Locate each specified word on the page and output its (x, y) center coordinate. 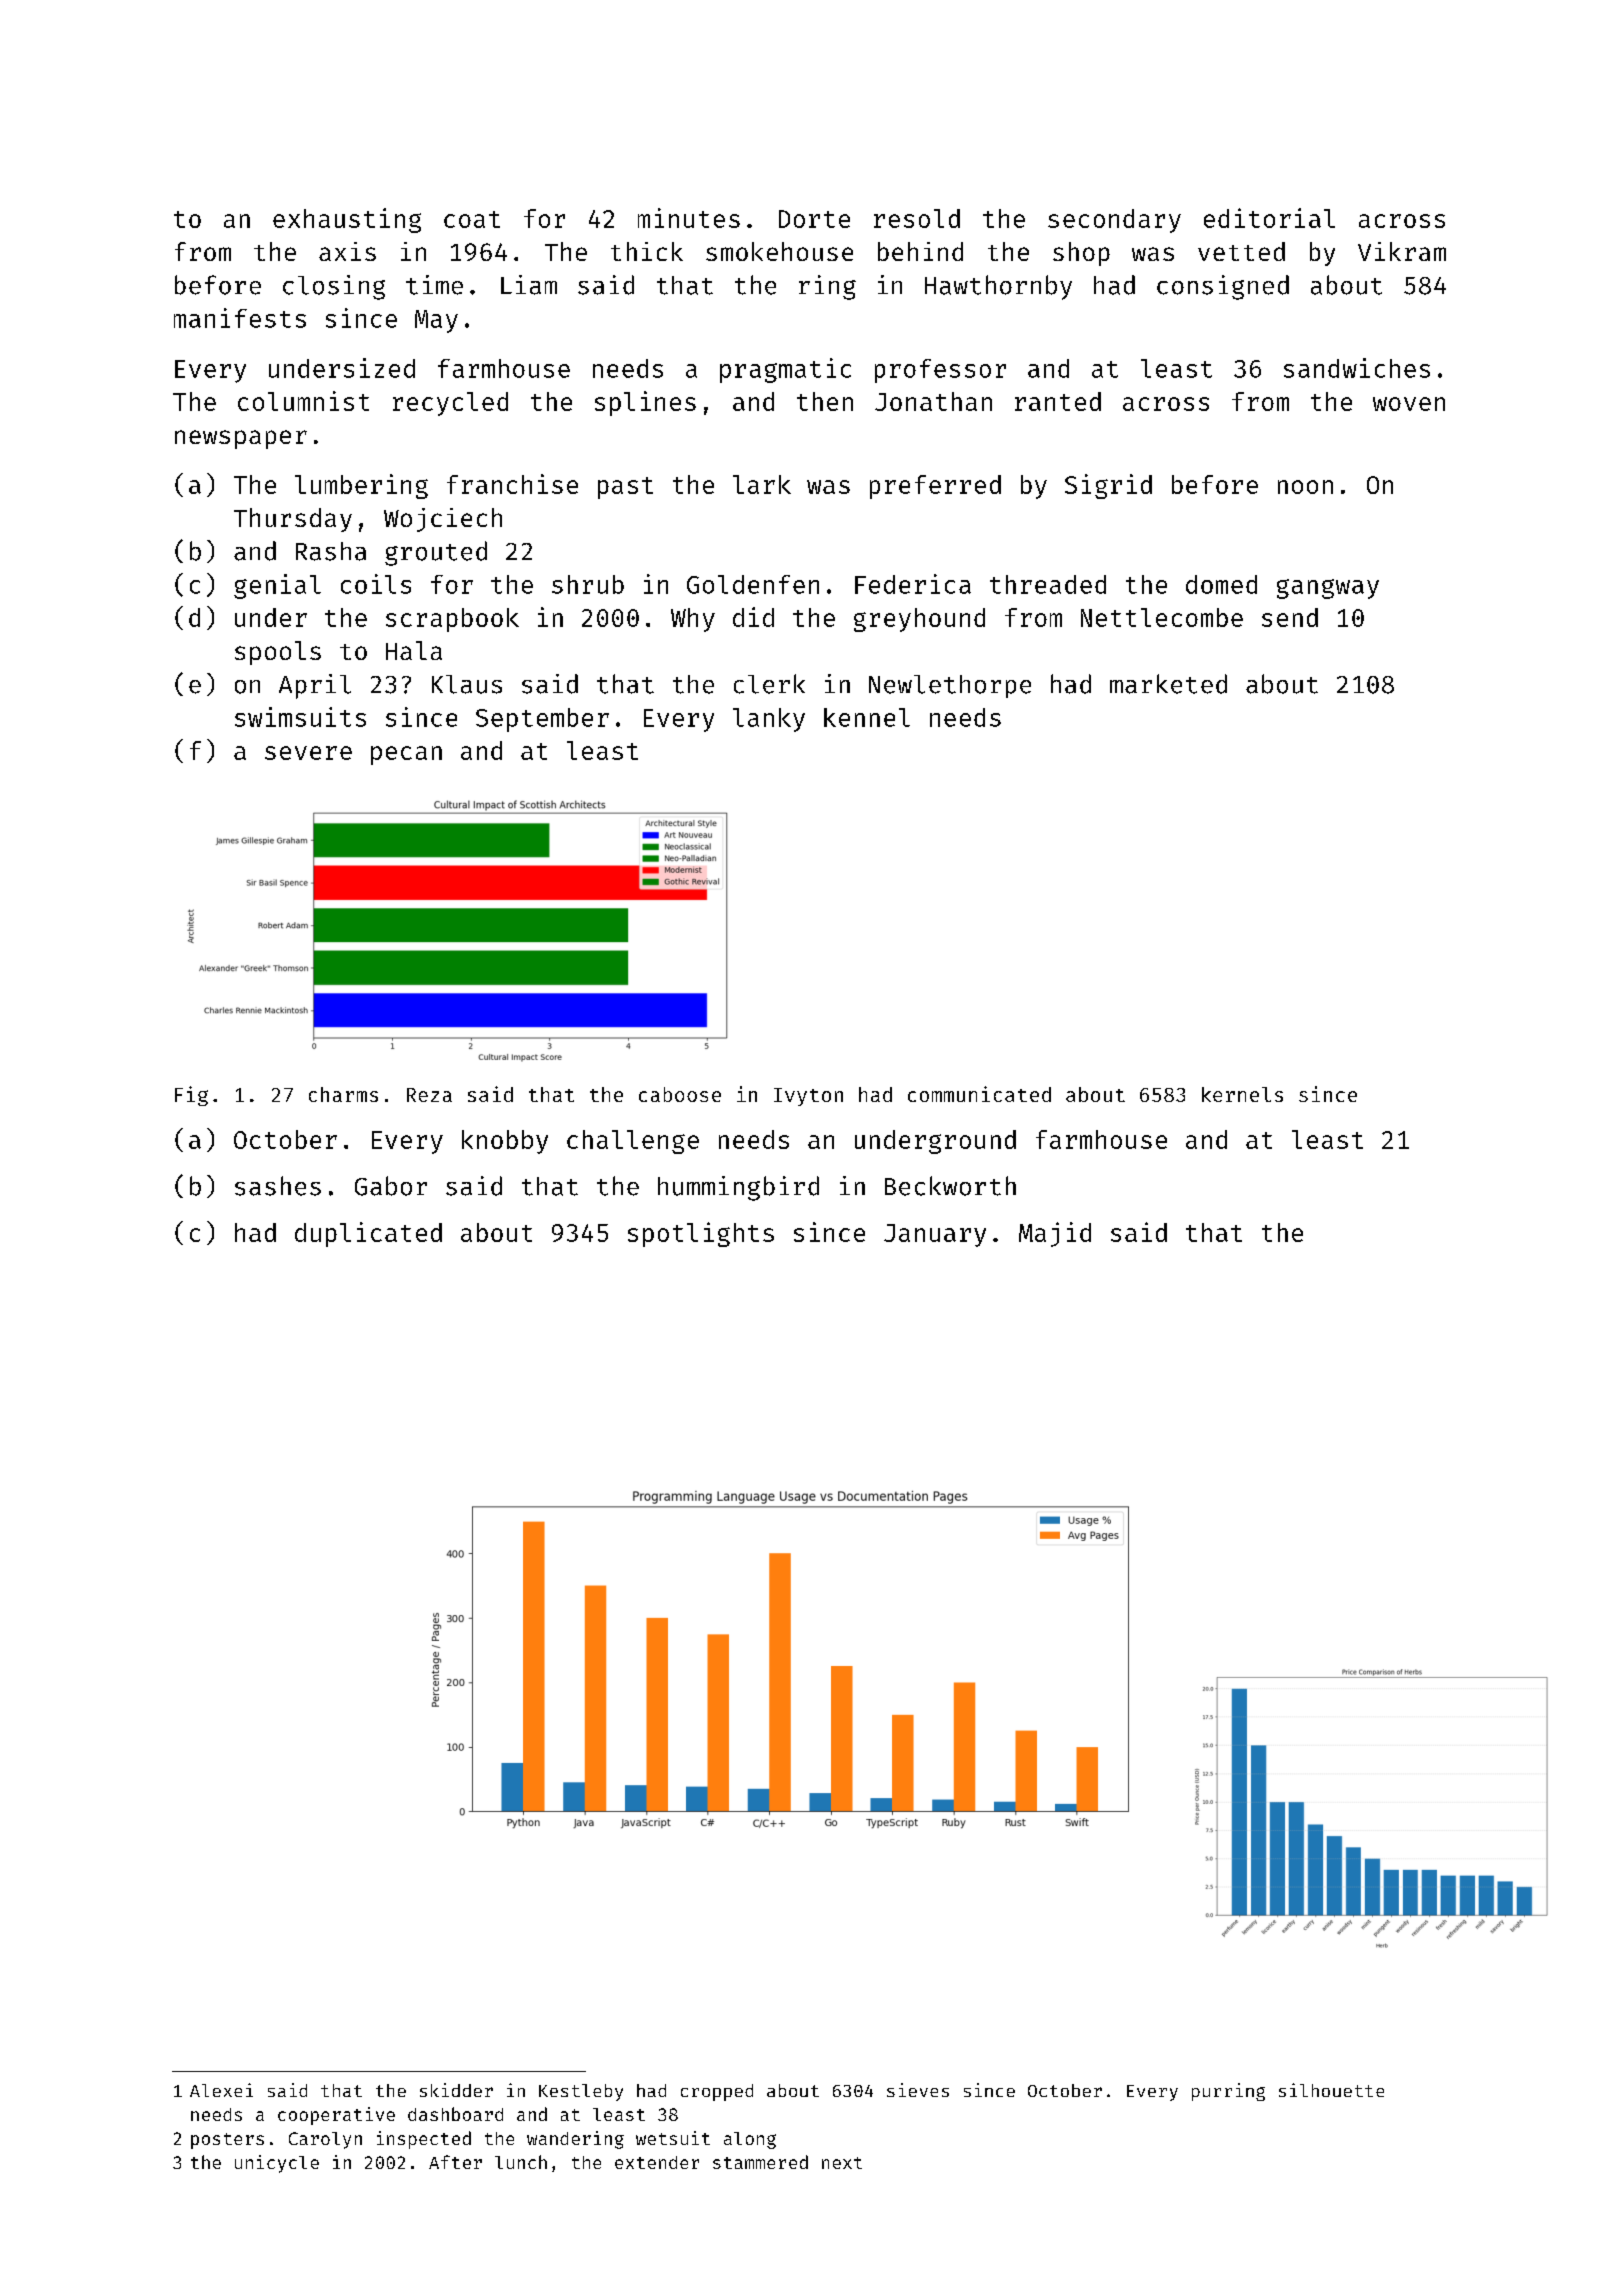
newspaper (241, 439)
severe (308, 753)
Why (693, 620)
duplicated (368, 1234)
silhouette (1331, 2090)
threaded (1048, 584)
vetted (1241, 251)
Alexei (221, 2090)
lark (762, 484)
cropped (717, 2092)
